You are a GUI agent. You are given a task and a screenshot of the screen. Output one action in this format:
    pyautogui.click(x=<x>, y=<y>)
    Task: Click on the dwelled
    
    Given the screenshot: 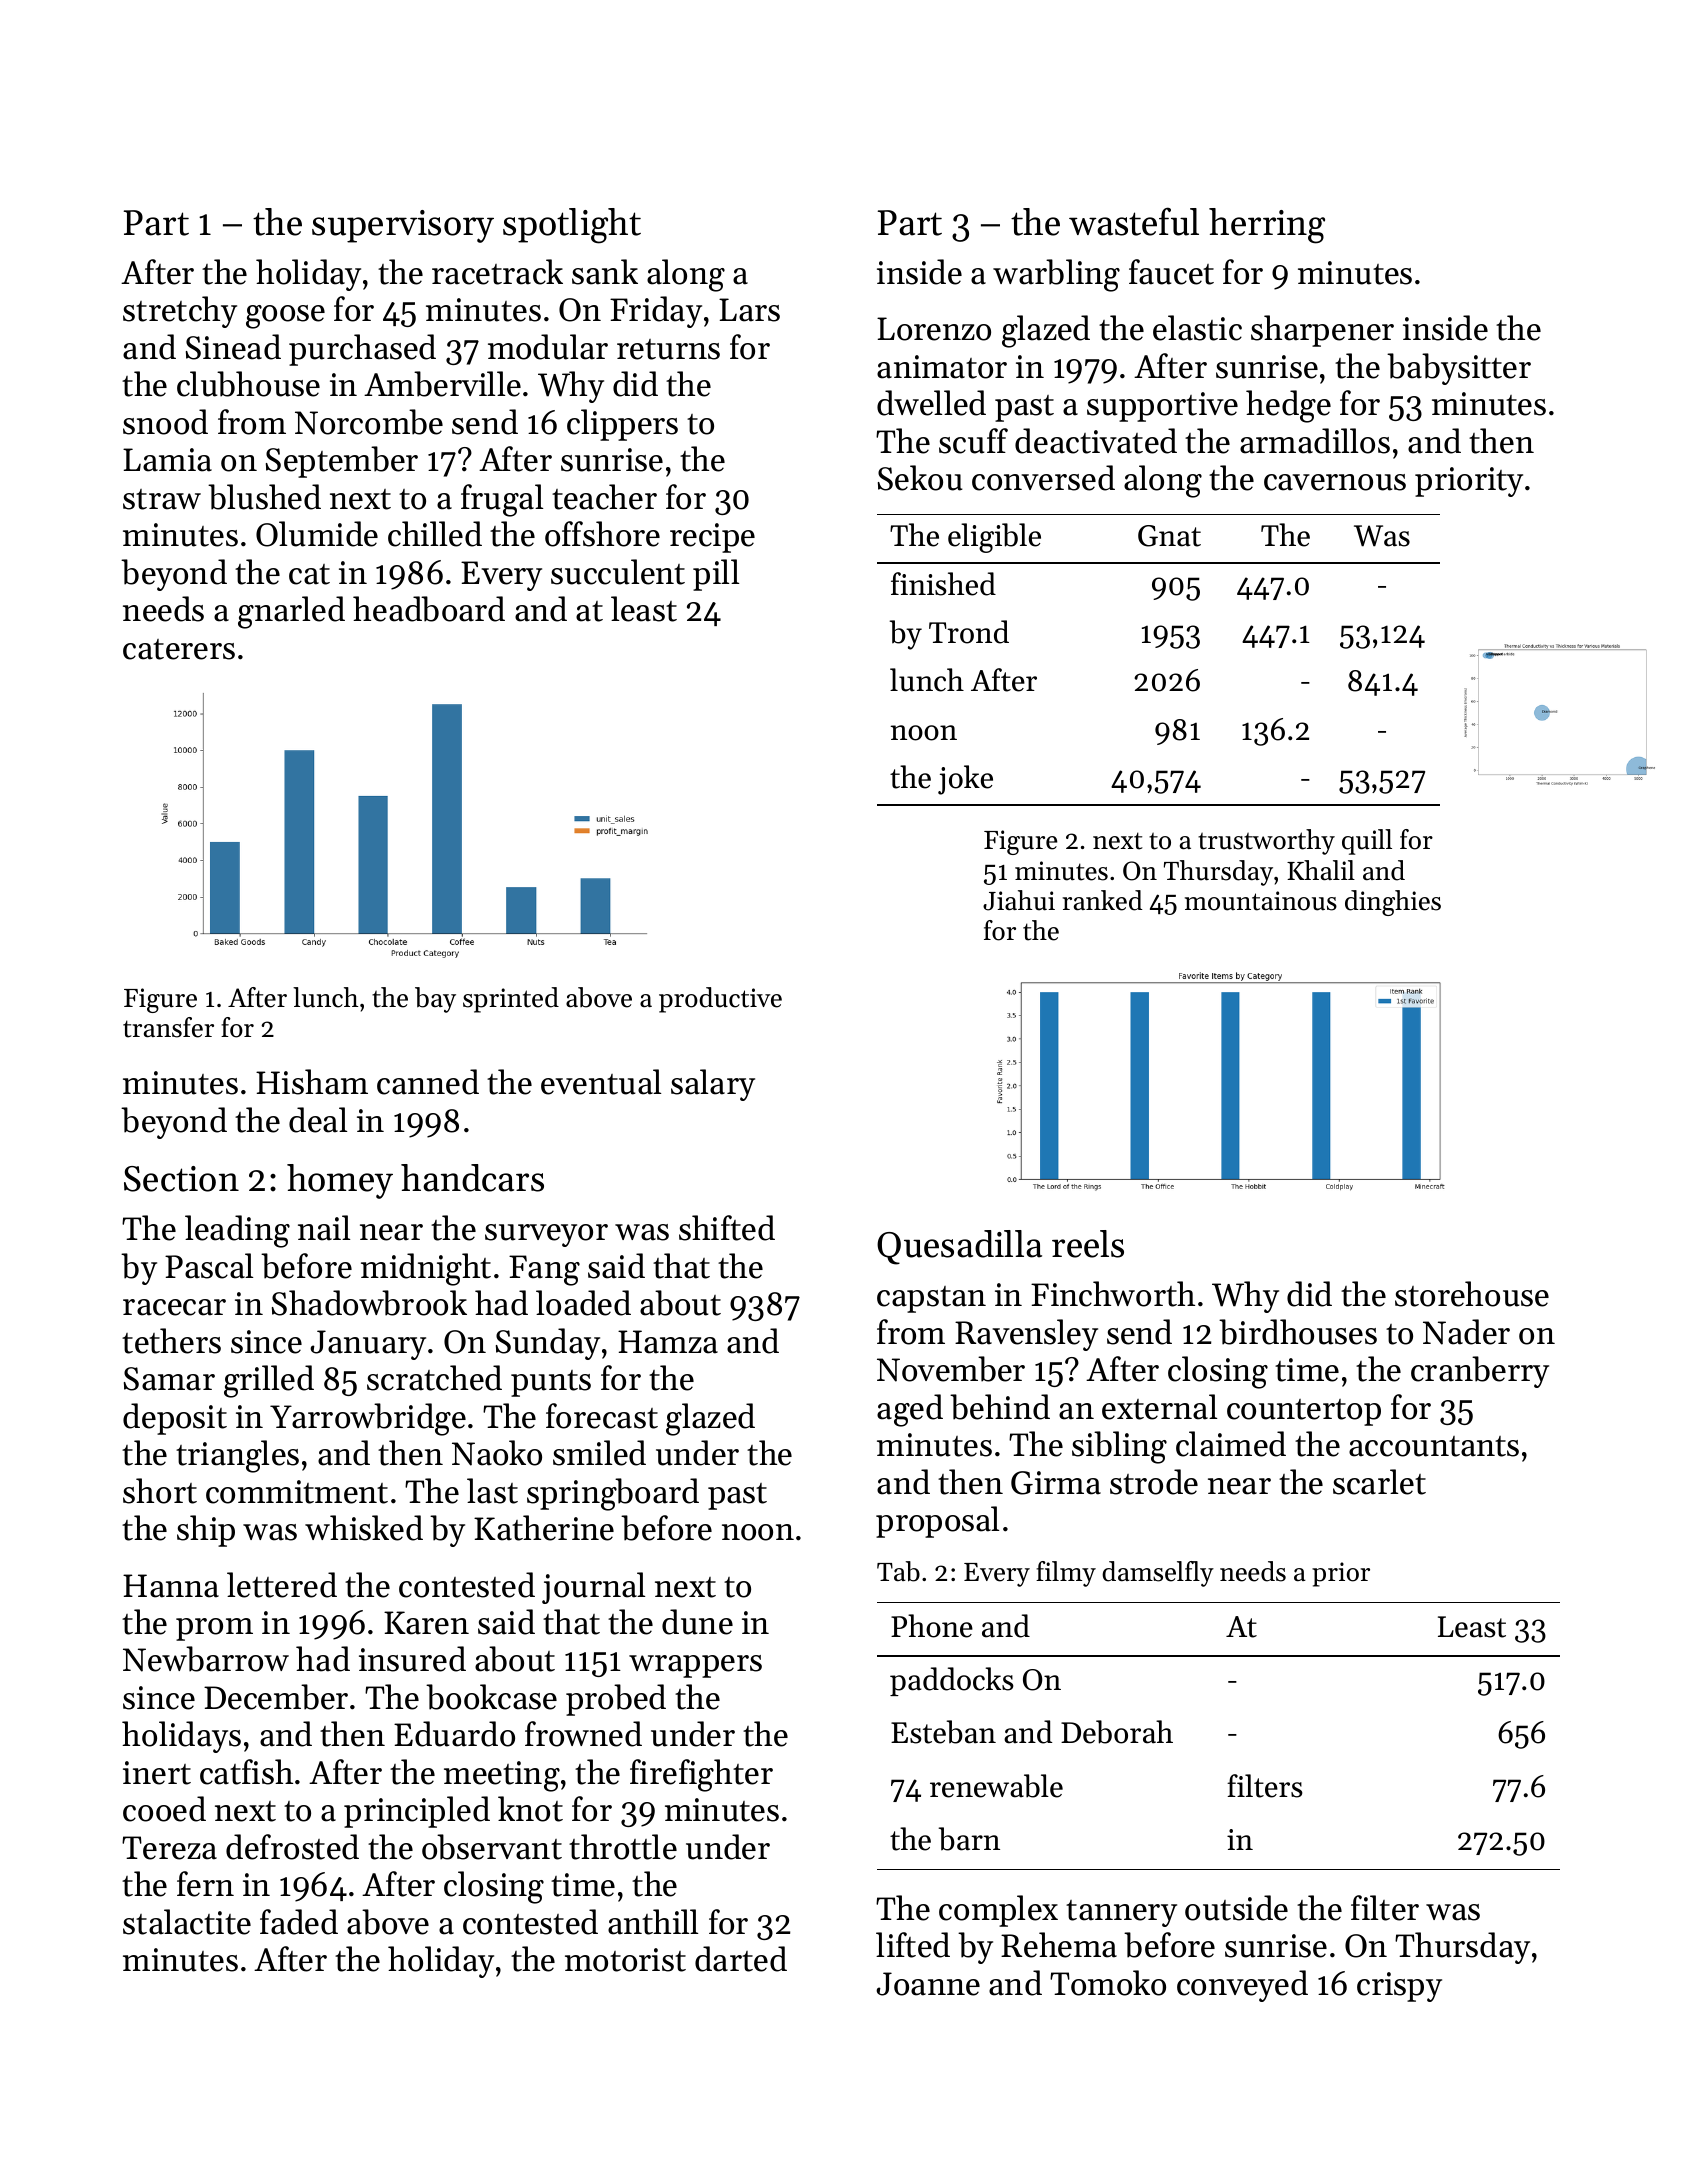 What is the action you would take?
    pyautogui.click(x=931, y=403)
